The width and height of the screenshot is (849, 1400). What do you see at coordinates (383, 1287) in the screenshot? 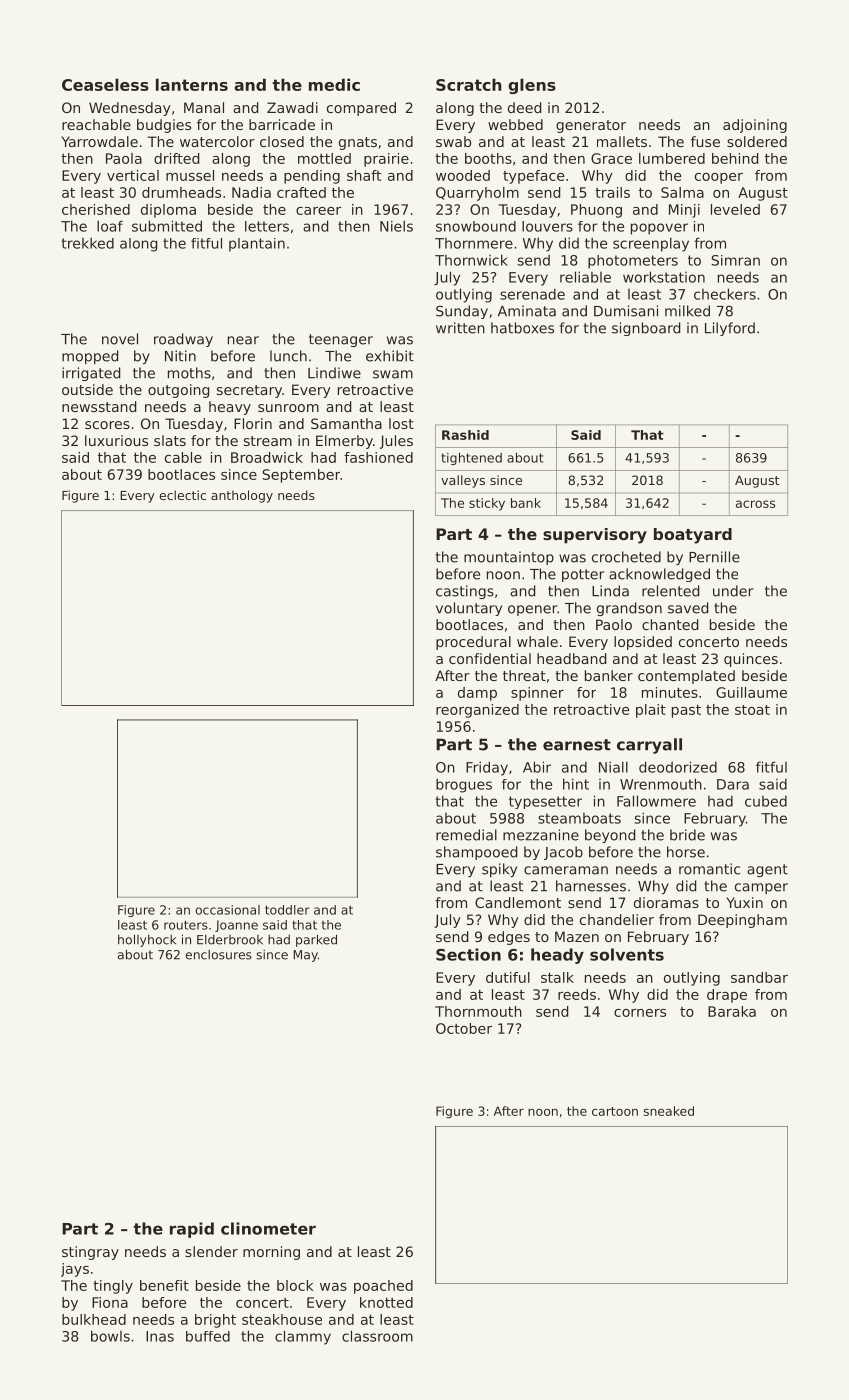
I see `poached` at bounding box center [383, 1287].
